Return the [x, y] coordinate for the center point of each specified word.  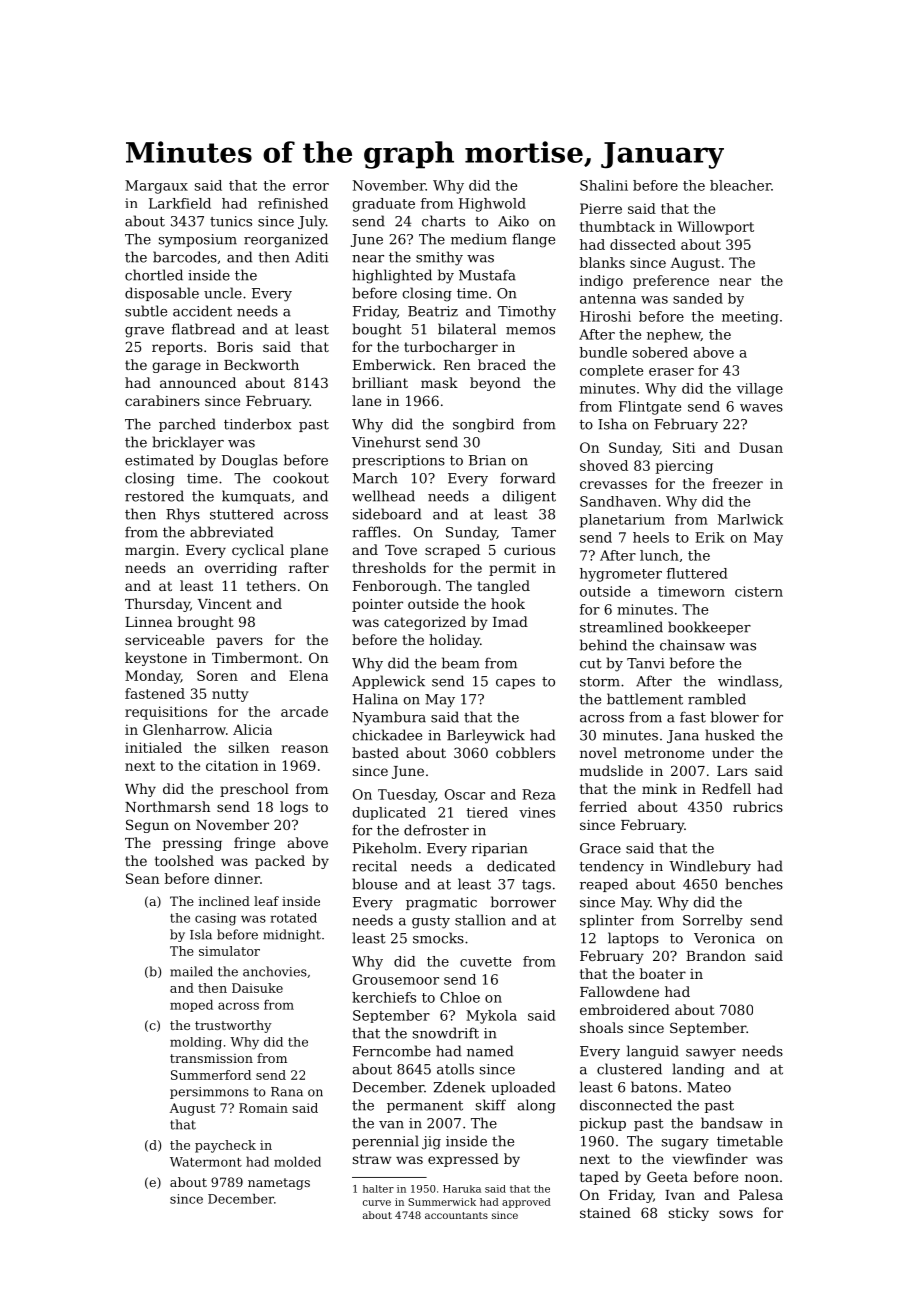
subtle [146, 311]
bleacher [740, 185]
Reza [539, 794]
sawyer [711, 1054]
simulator [229, 951]
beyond [495, 384]
